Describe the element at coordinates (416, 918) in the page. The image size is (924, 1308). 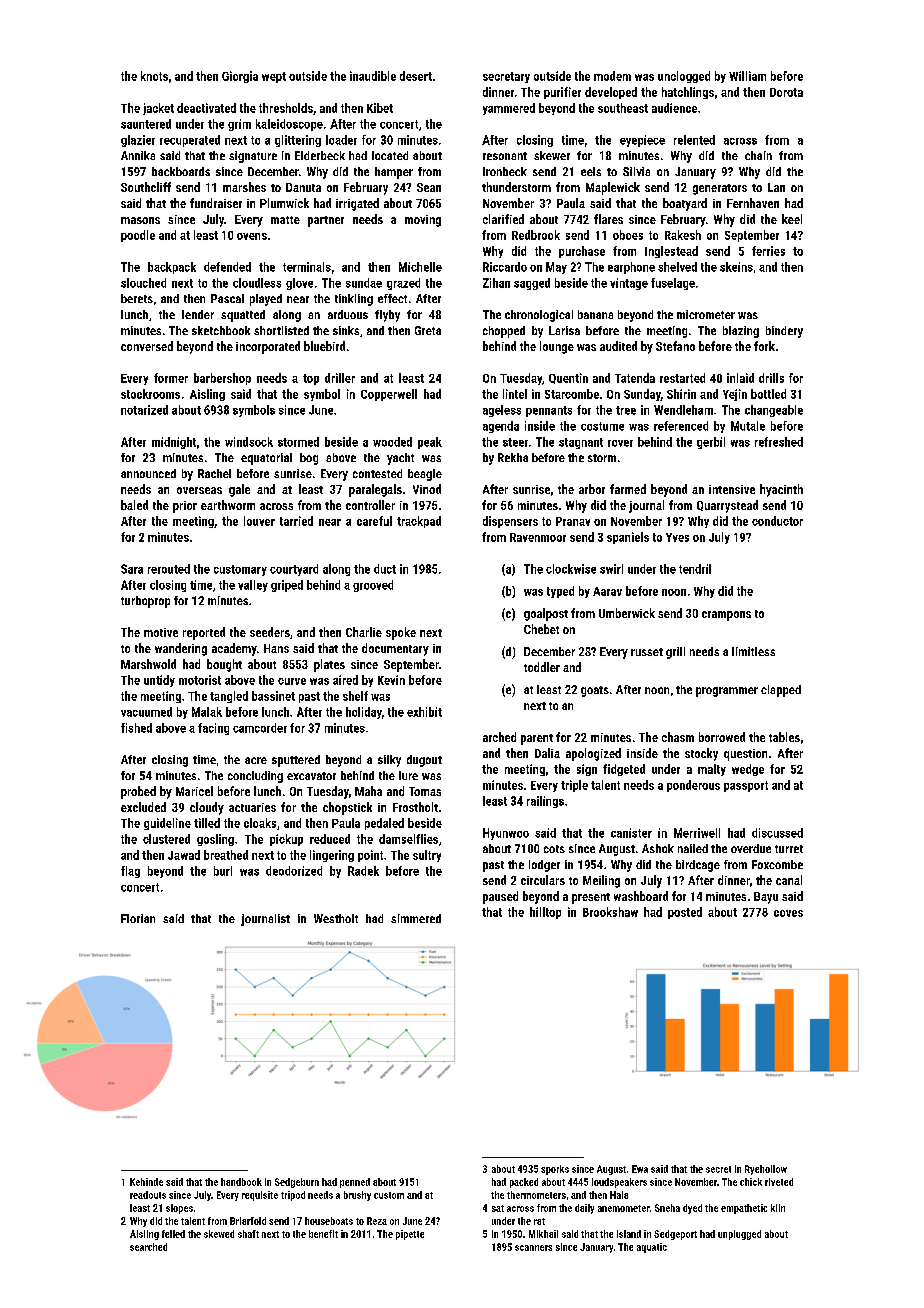
I see `simmered` at that location.
